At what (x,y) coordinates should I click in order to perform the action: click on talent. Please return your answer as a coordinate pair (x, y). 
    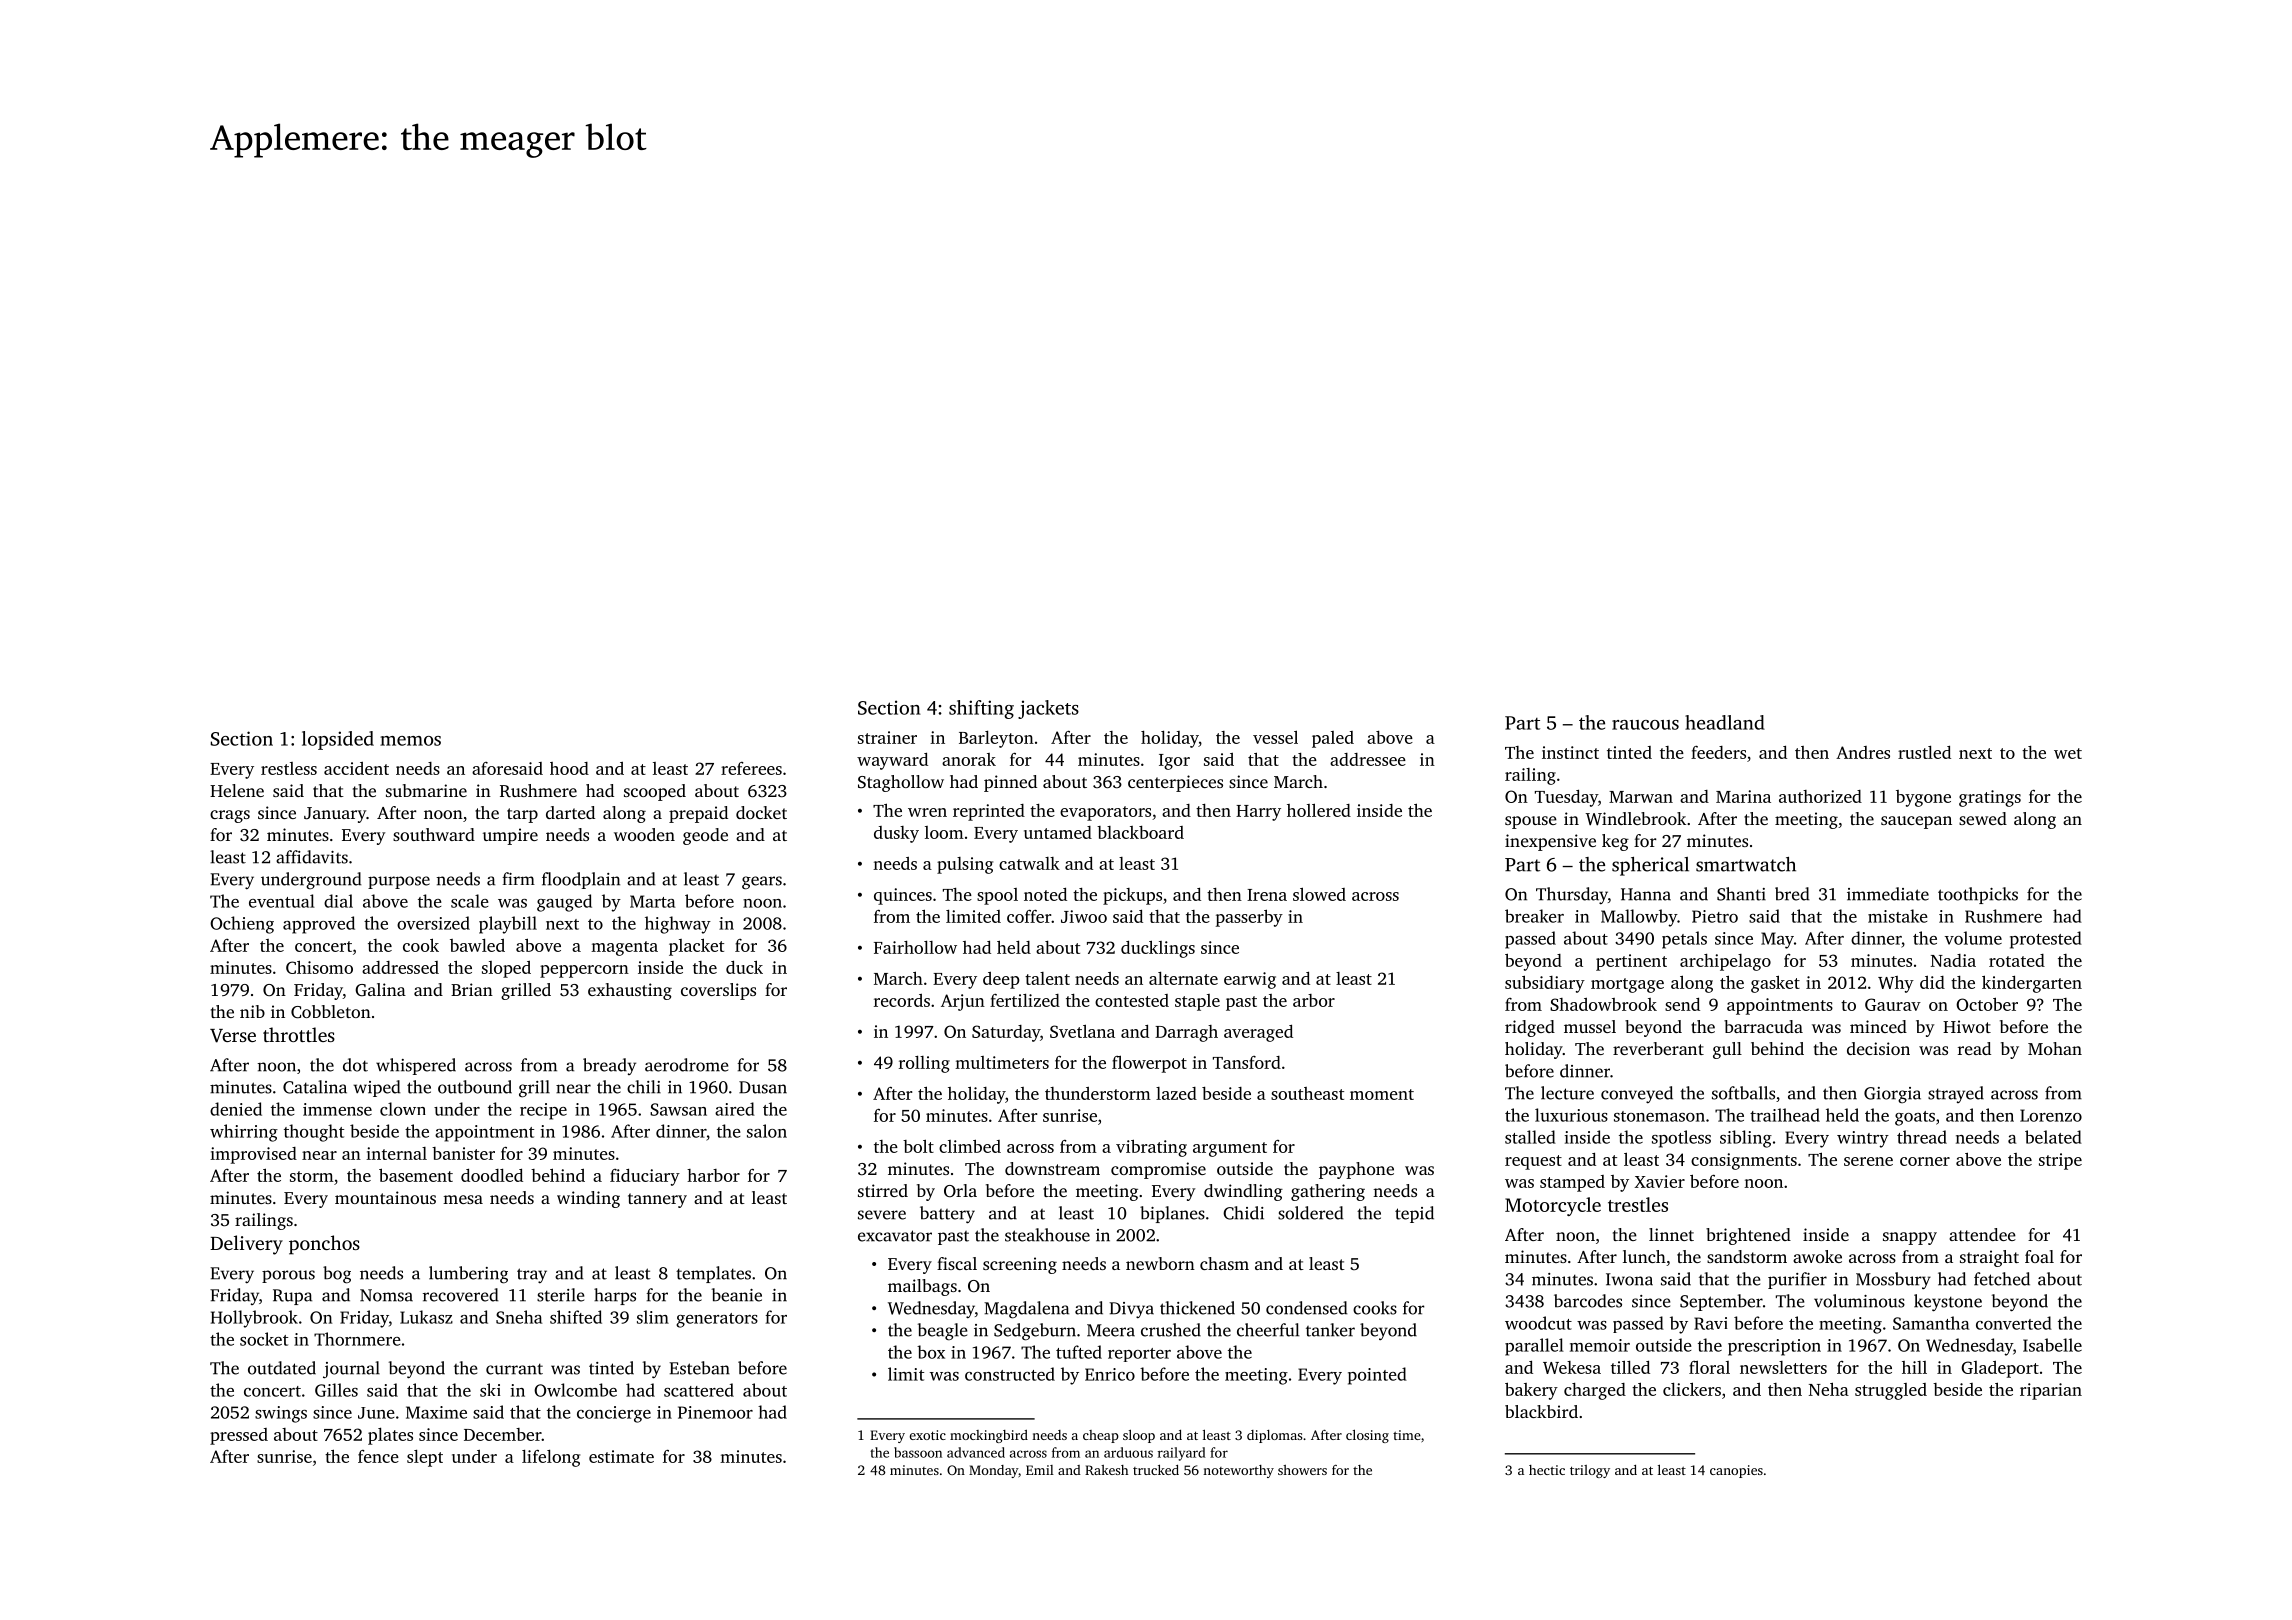
    Looking at the image, I should click on (1047, 978).
